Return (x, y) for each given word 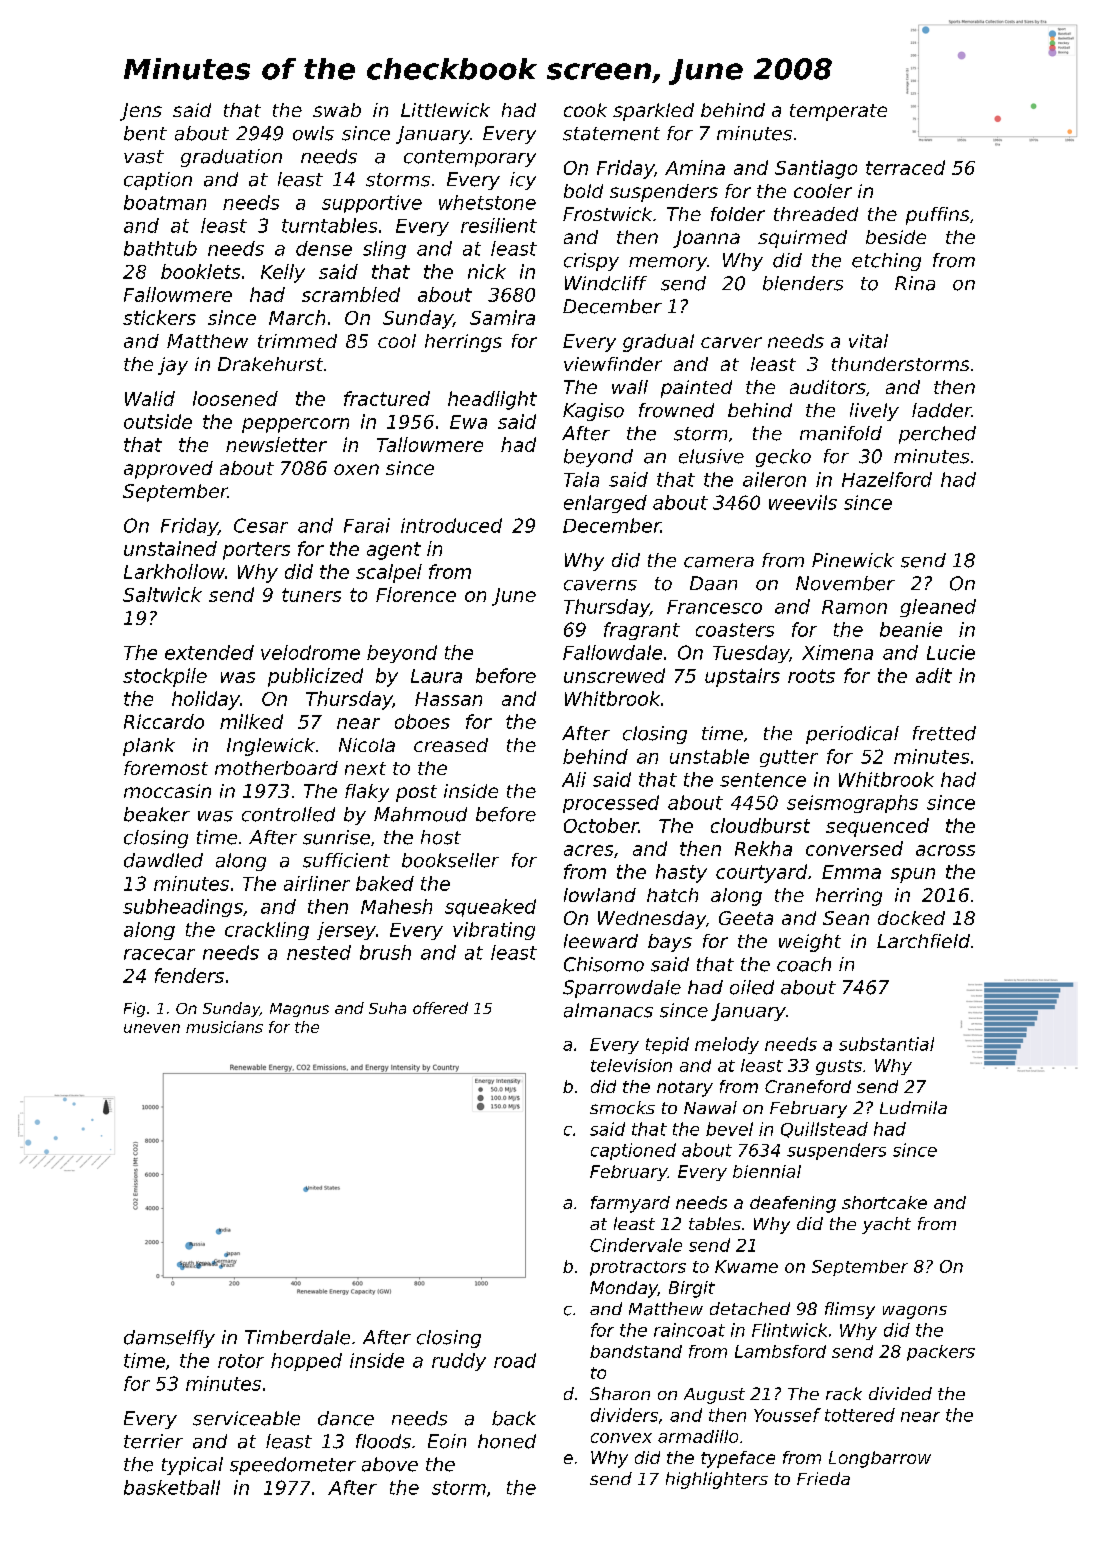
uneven (152, 1028)
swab (337, 110)
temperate (838, 112)
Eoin (447, 1441)
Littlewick (445, 110)
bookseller (450, 860)
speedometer (293, 1466)
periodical (852, 735)
